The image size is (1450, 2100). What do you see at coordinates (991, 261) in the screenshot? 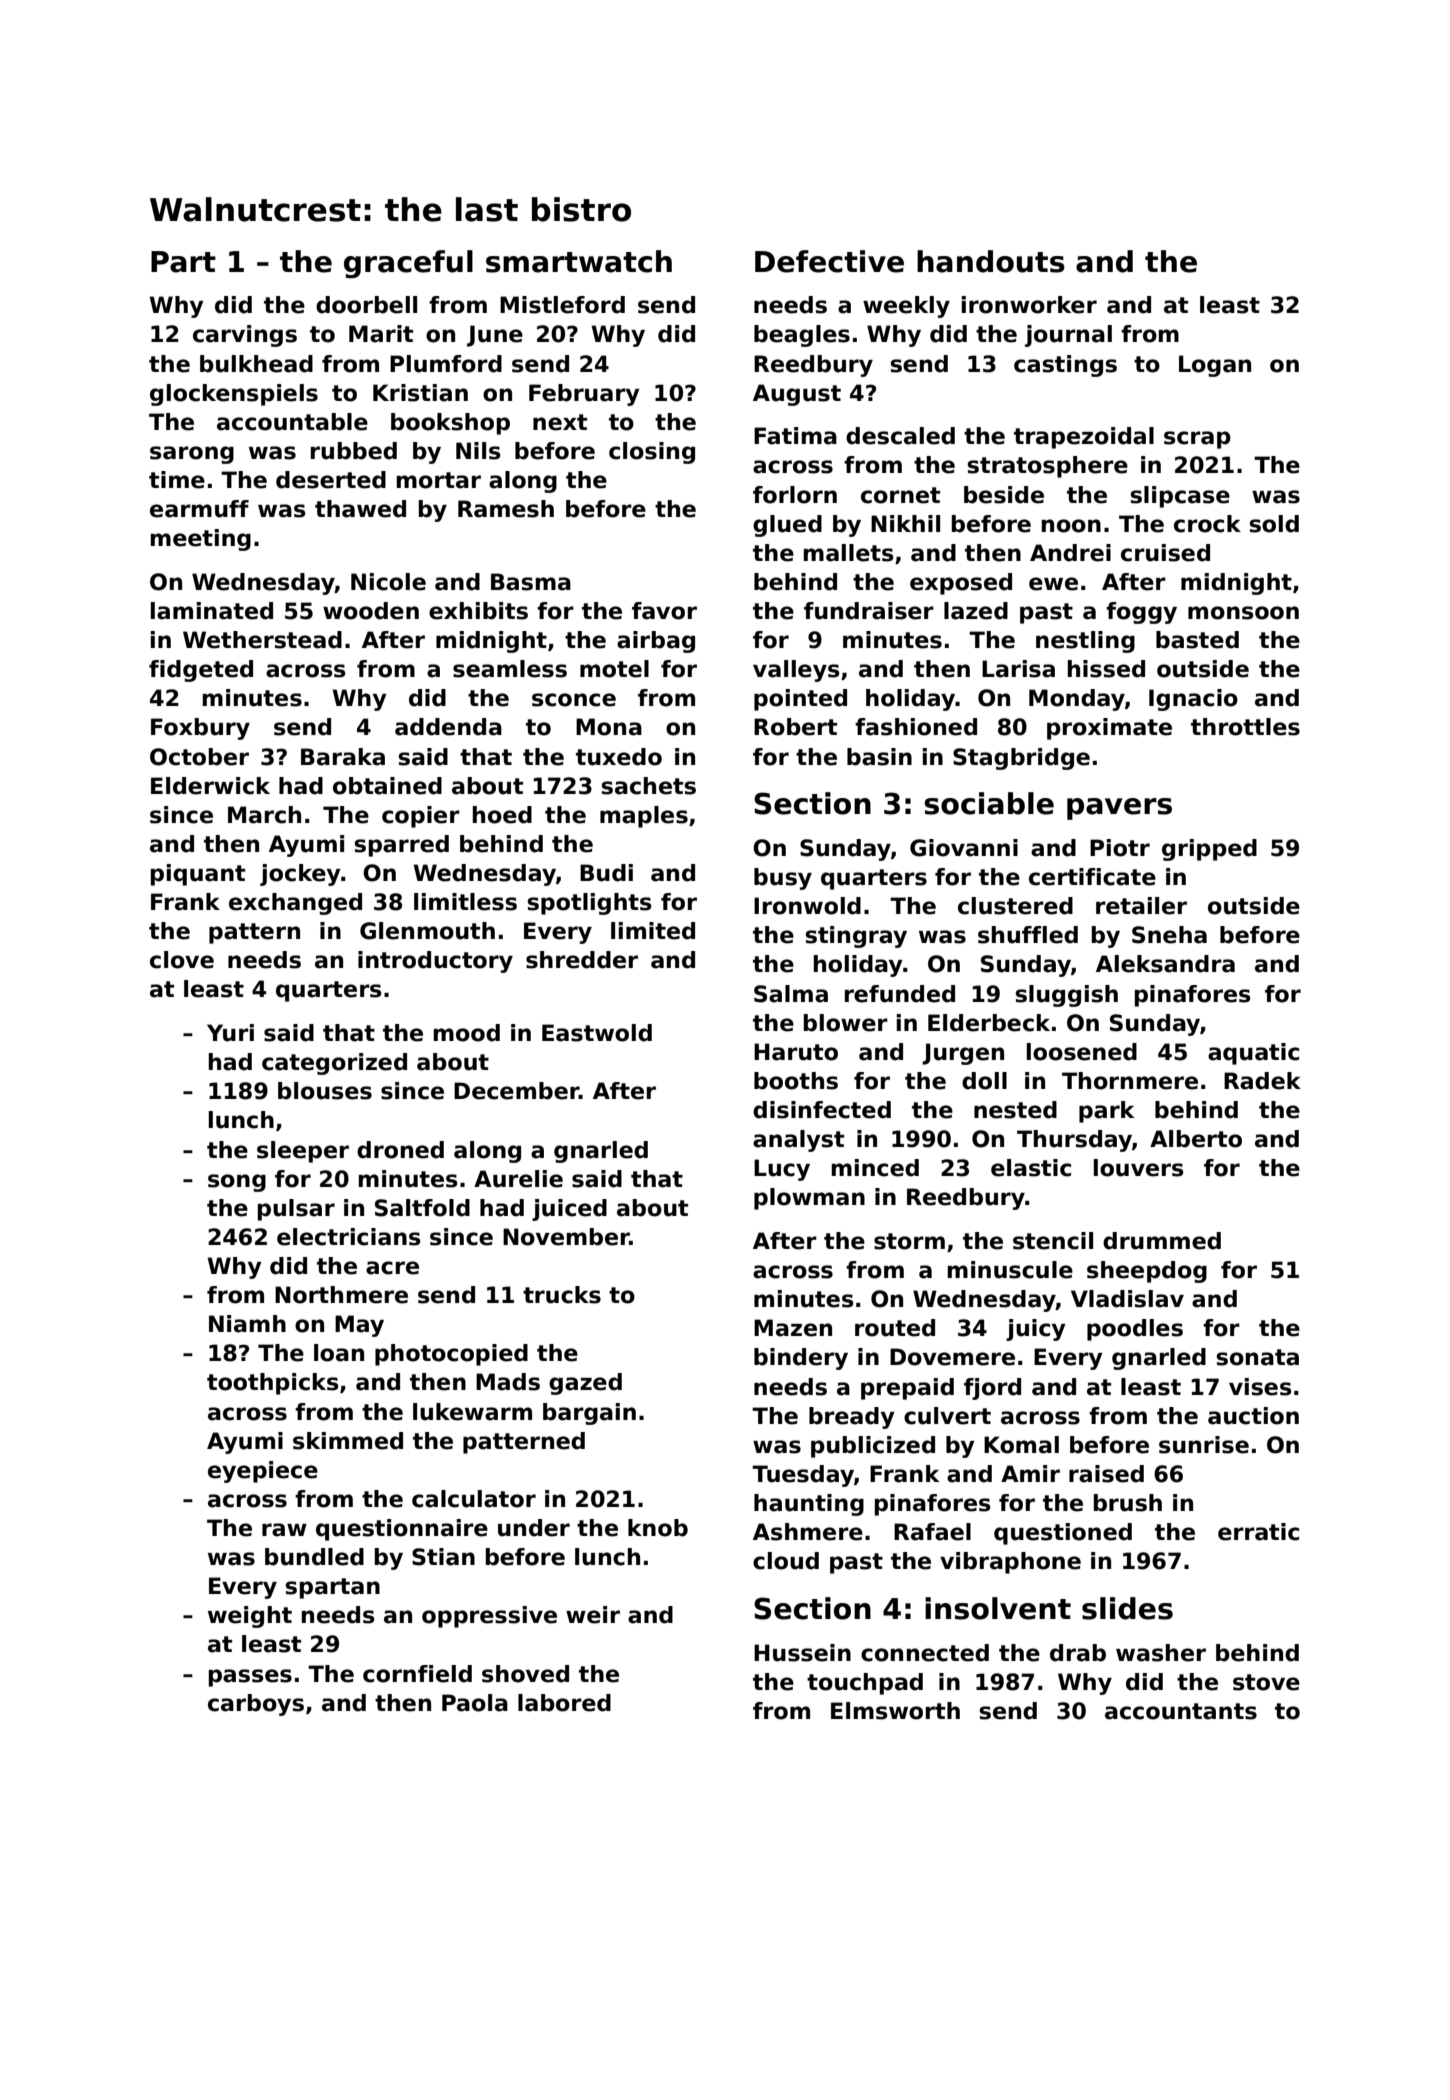
I see `handouts` at bounding box center [991, 261].
